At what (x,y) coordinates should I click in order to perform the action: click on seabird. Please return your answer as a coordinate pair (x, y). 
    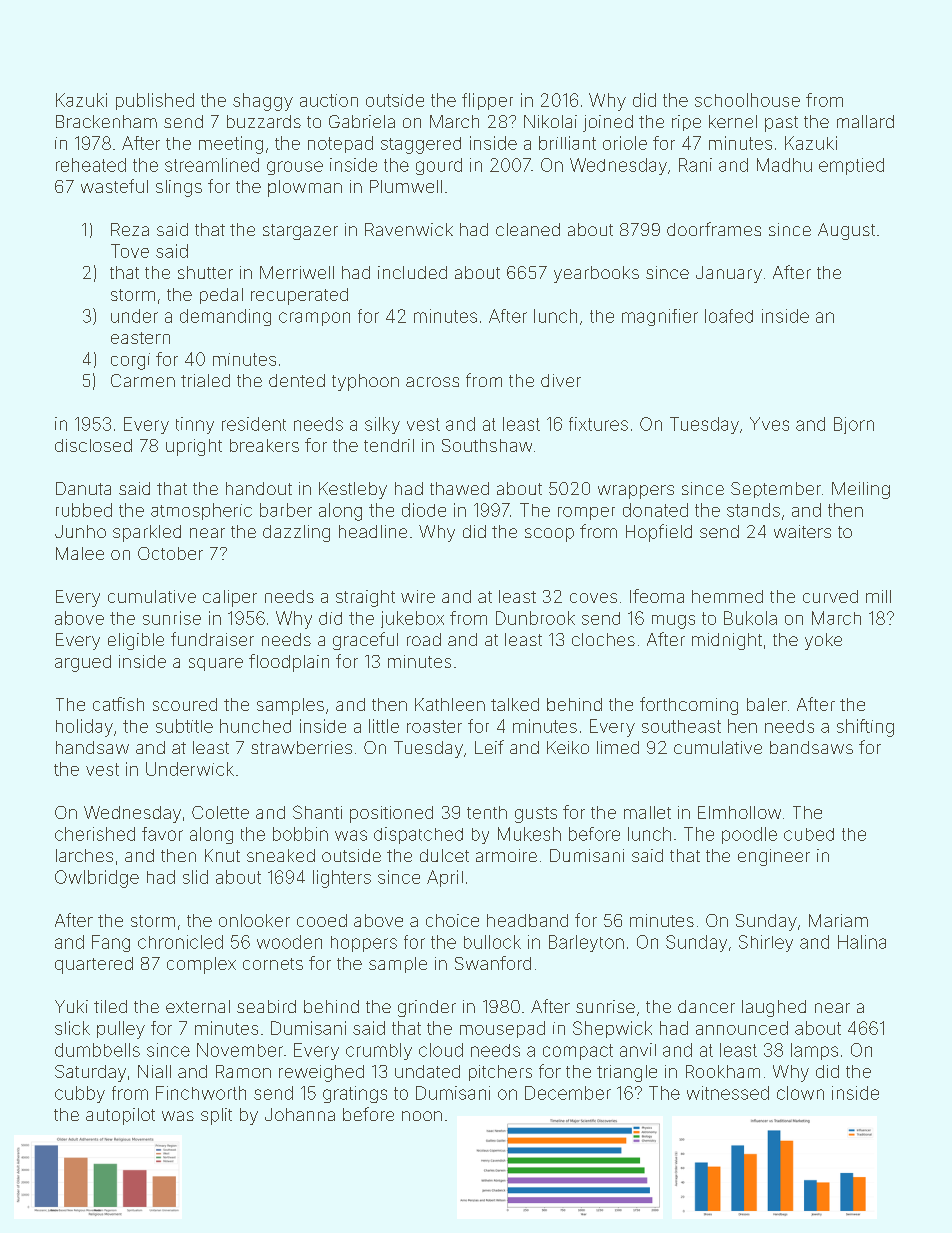
    Looking at the image, I should click on (266, 1006).
